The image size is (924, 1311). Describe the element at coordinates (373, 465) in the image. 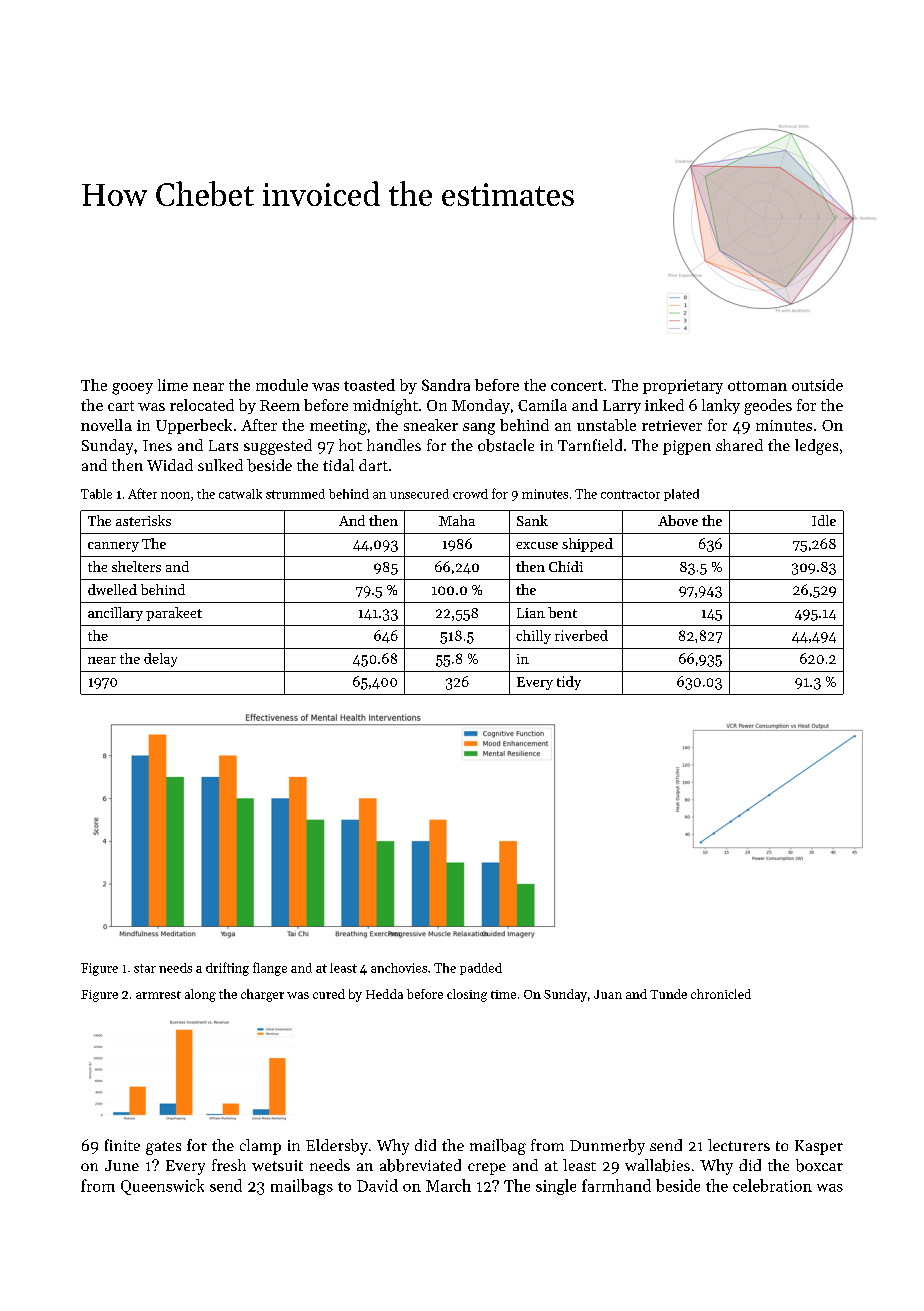

I see `dart` at that location.
